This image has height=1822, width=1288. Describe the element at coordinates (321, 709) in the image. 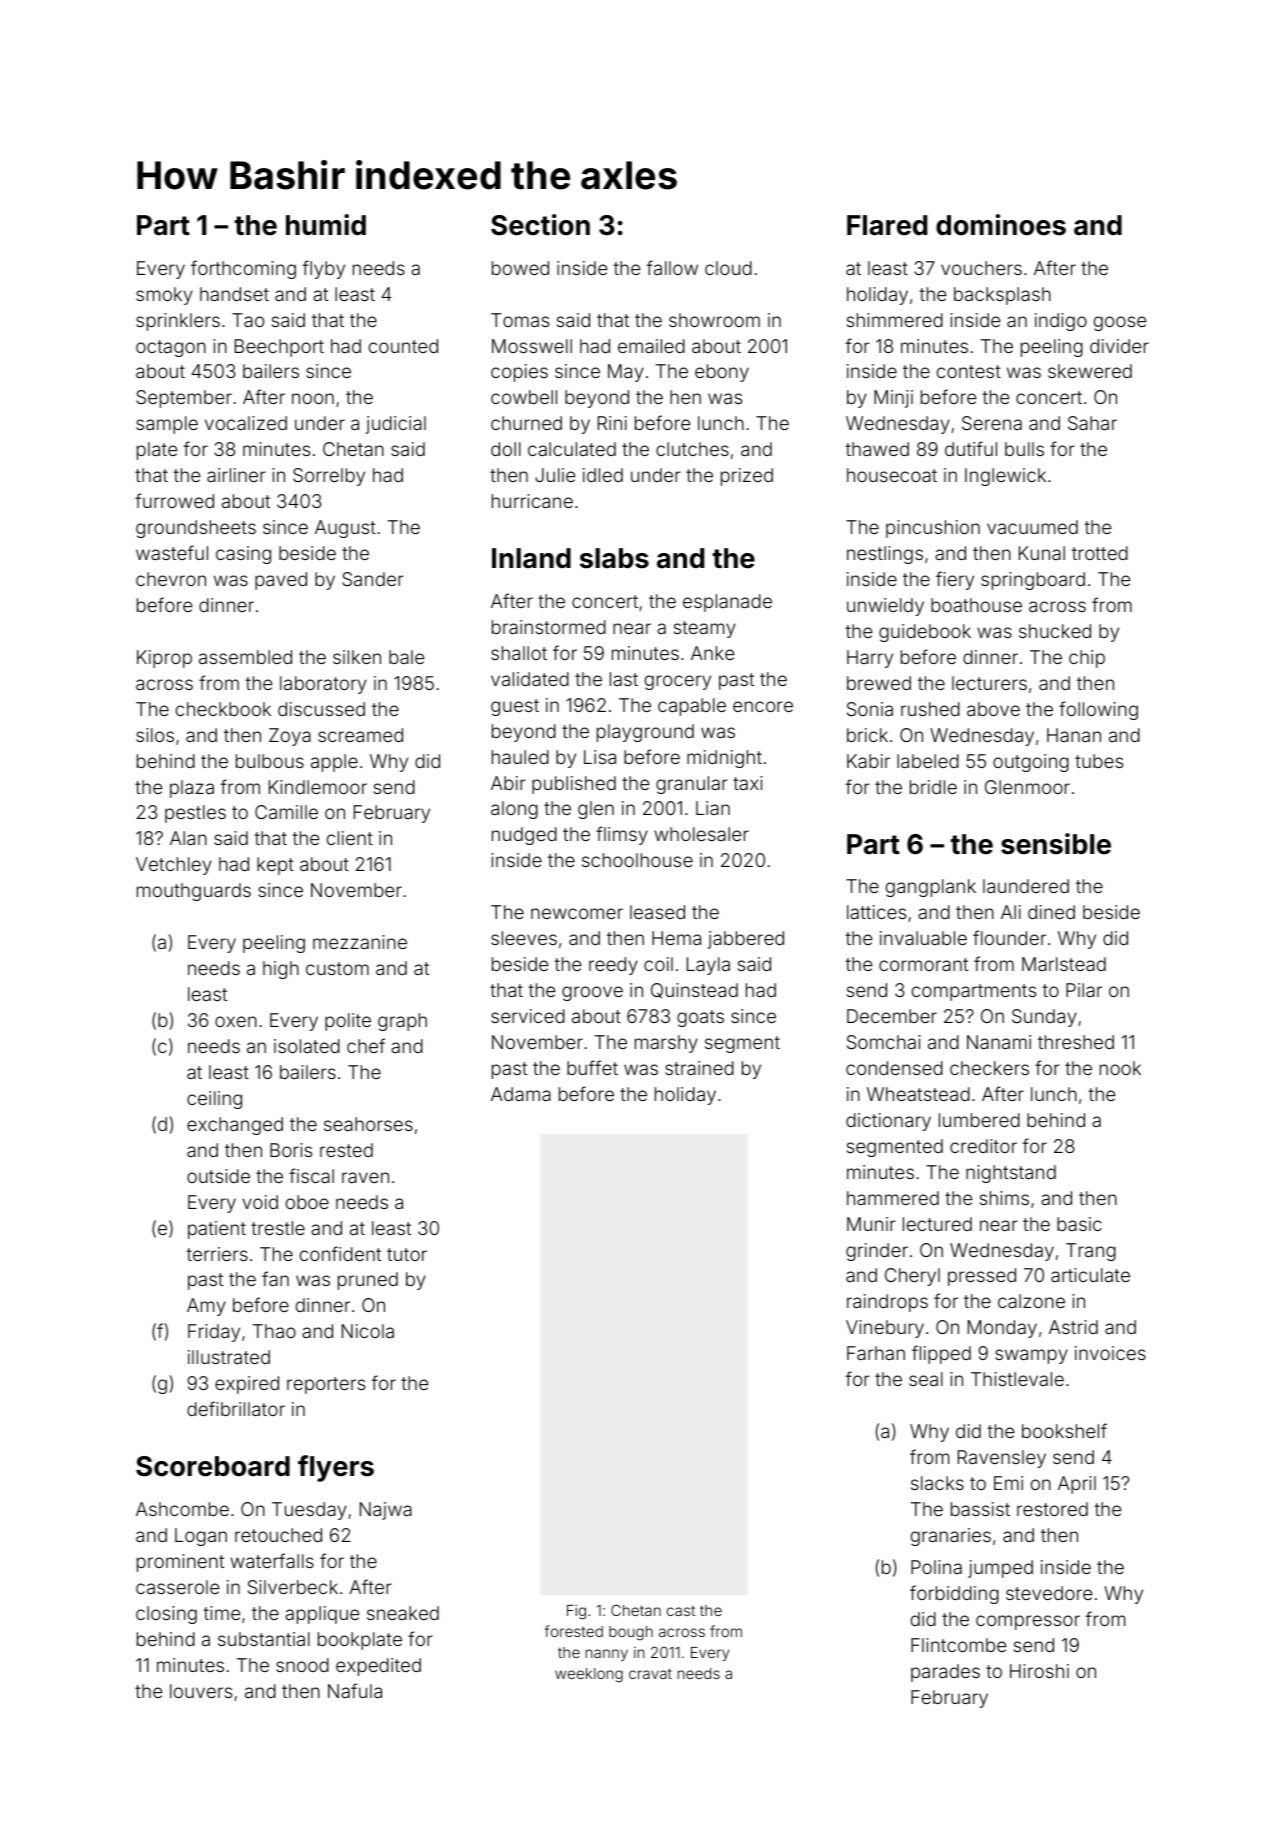

I see `discussed` at that location.
